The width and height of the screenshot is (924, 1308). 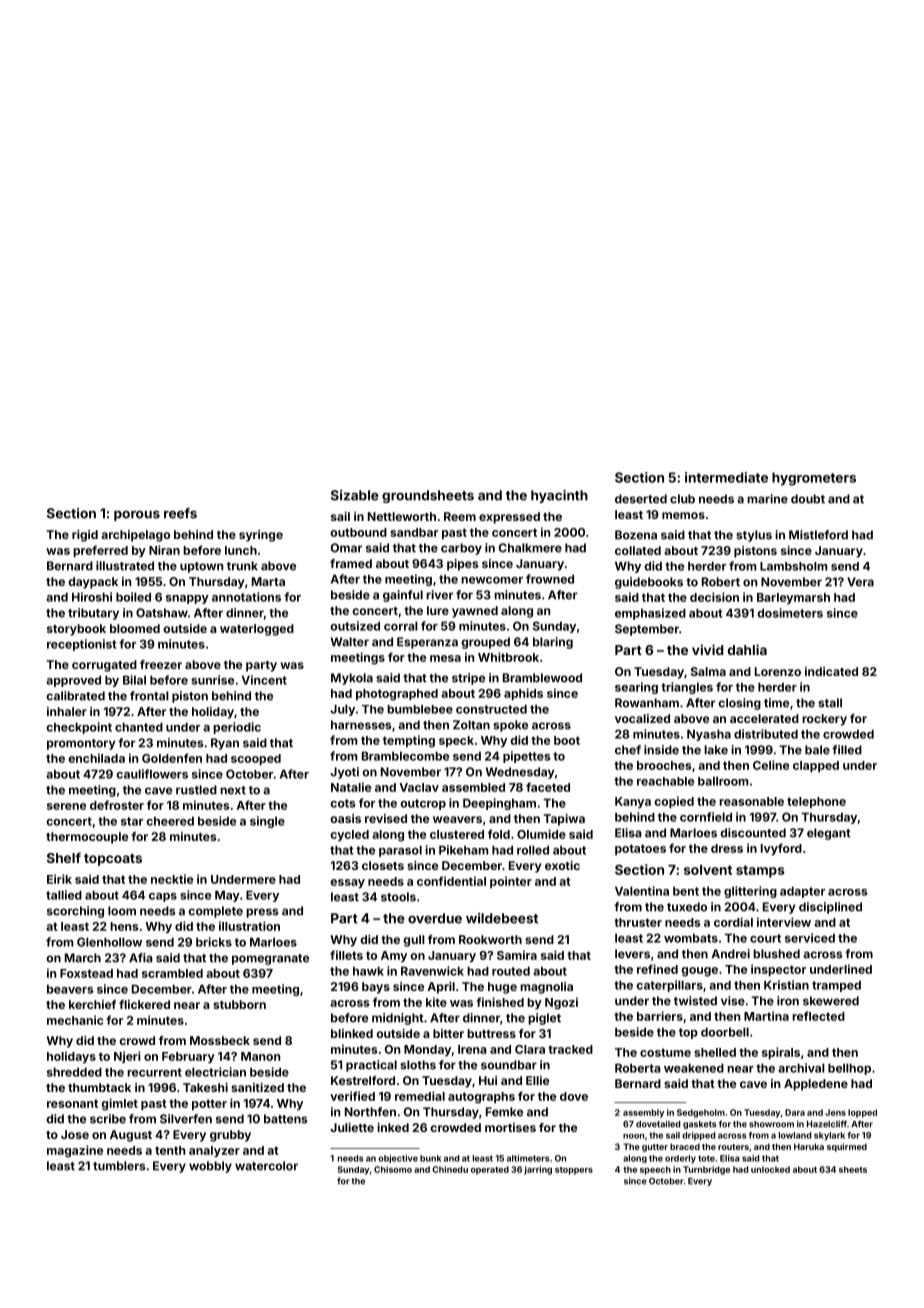 I want to click on blaring, so click(x=553, y=643).
